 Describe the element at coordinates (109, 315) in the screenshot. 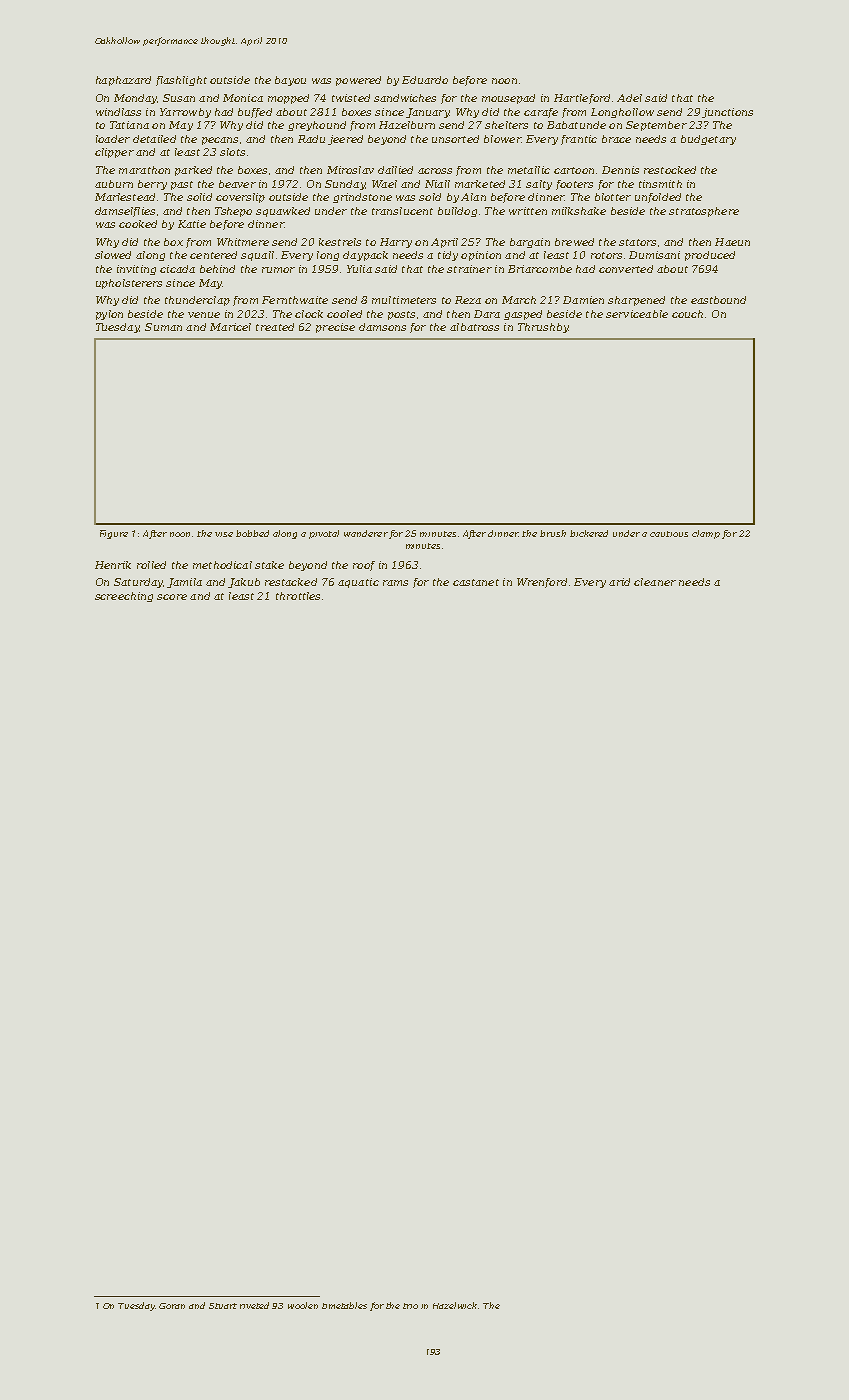

I see `pylon` at that location.
